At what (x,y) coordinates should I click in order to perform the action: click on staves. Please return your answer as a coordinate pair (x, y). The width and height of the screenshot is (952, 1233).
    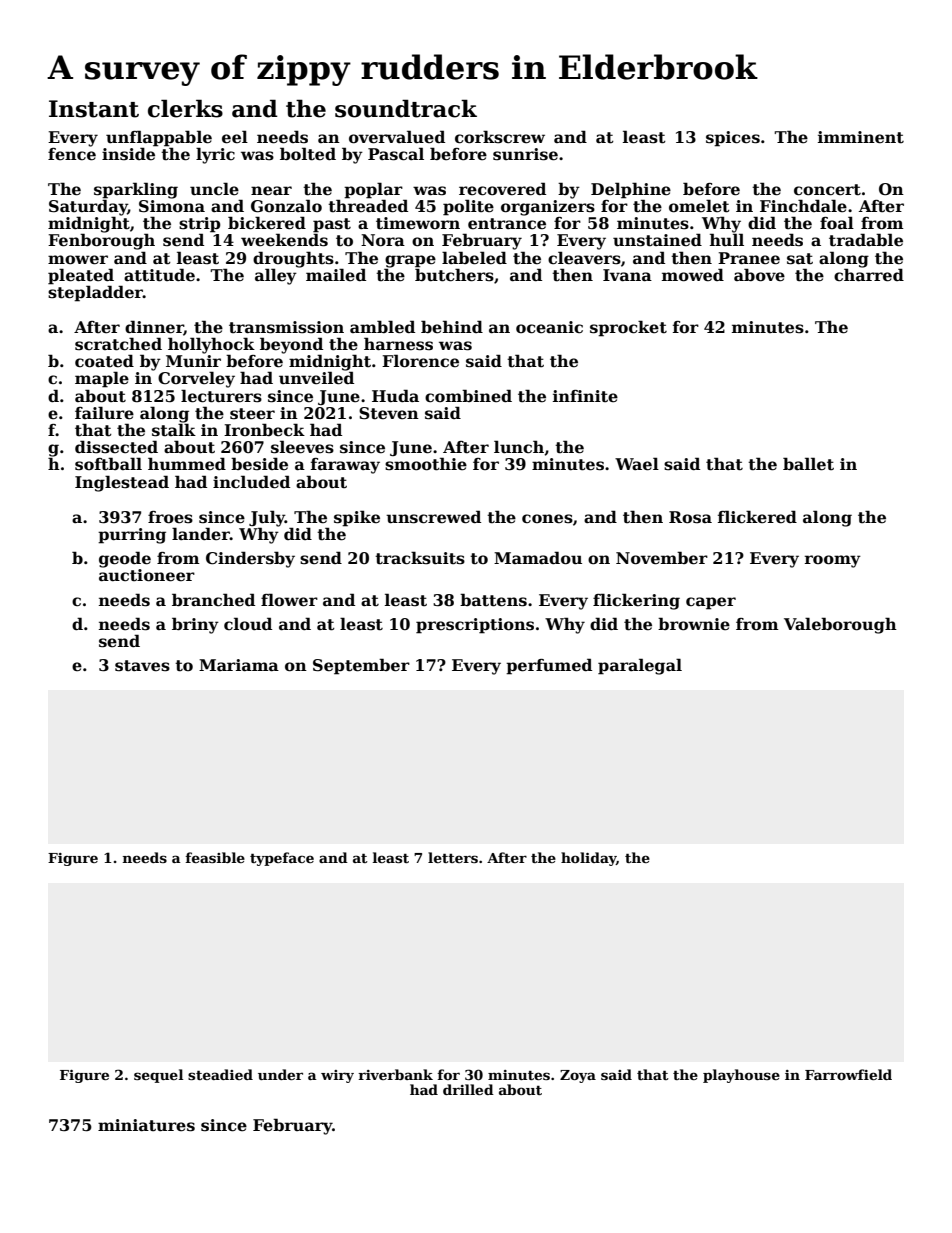
    Looking at the image, I should click on (142, 666).
